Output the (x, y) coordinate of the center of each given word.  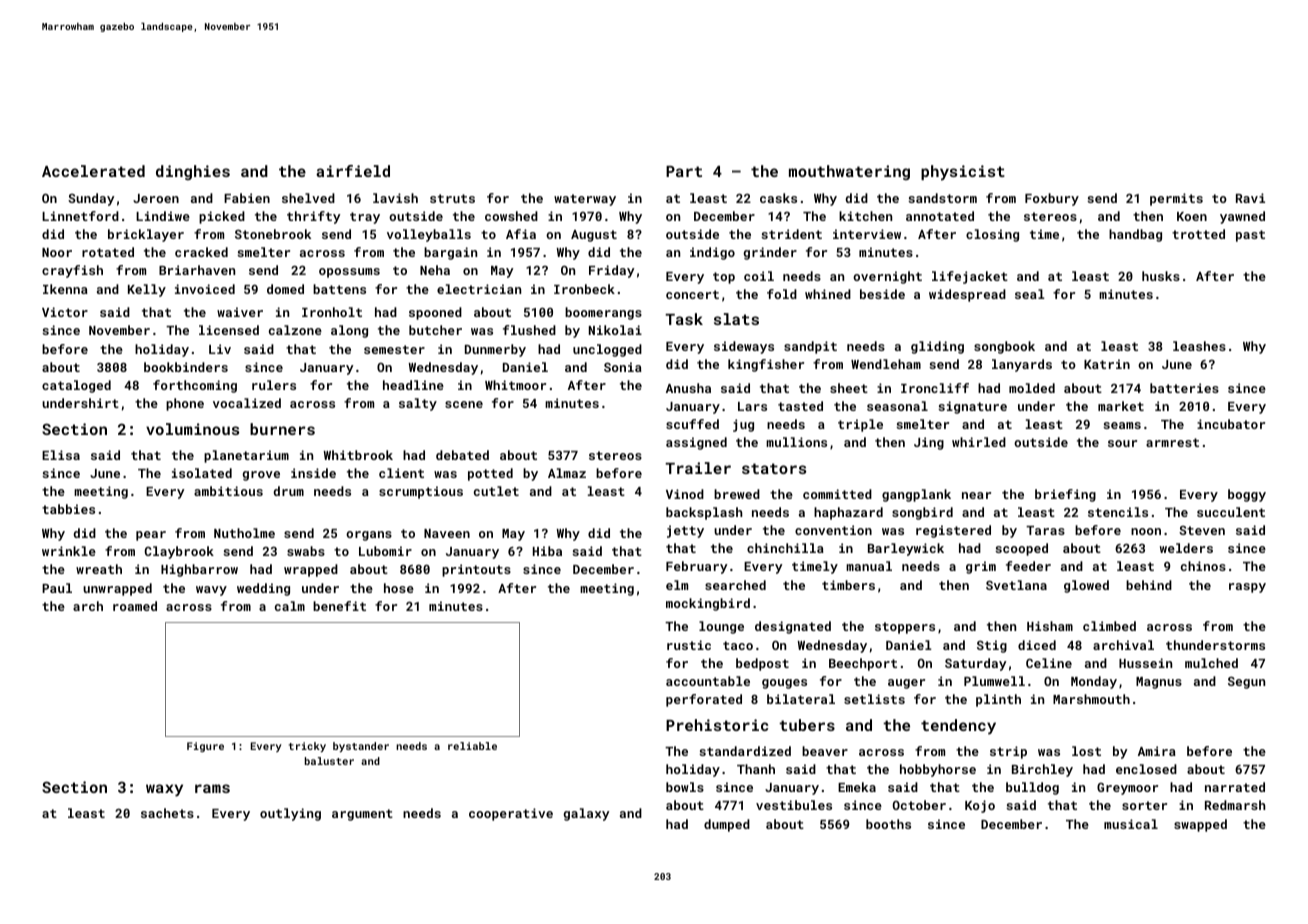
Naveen (447, 533)
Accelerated (93, 171)
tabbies (68, 509)
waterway (585, 200)
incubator (1231, 424)
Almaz (567, 473)
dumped (727, 825)
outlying (290, 814)
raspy (1247, 588)
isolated (202, 473)
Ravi (1250, 198)
